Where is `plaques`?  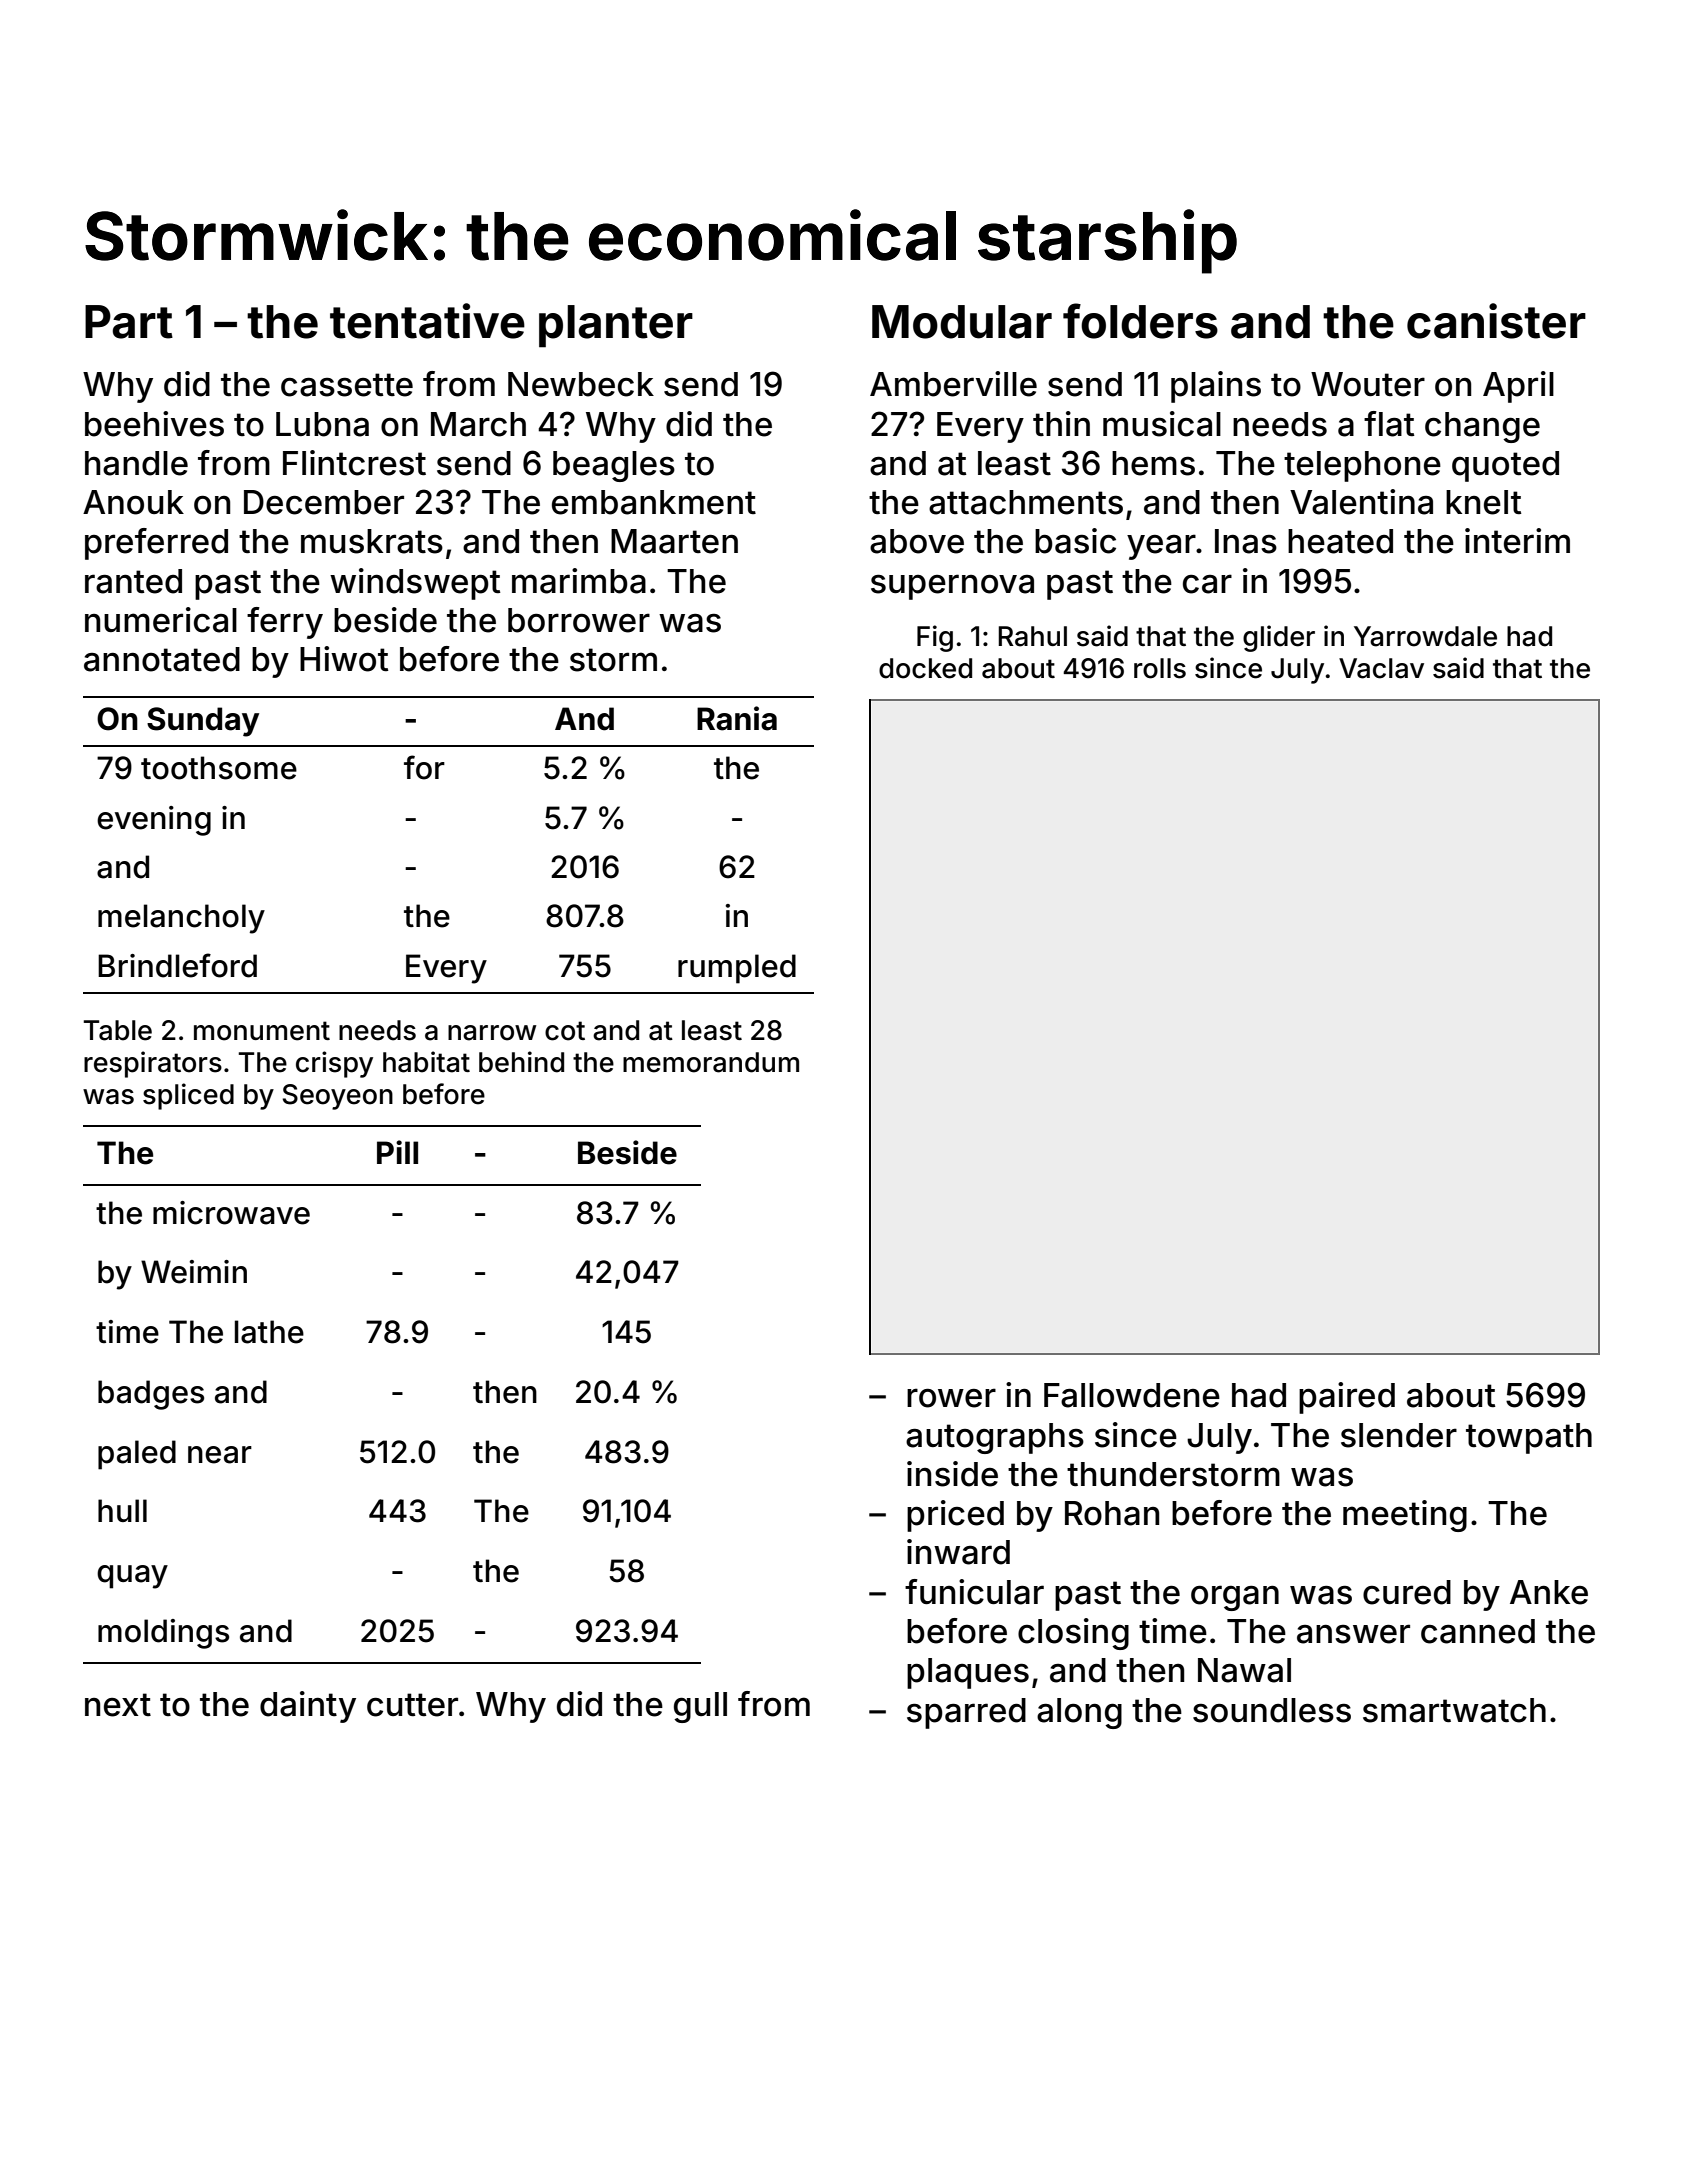 plaques is located at coordinates (968, 1673).
